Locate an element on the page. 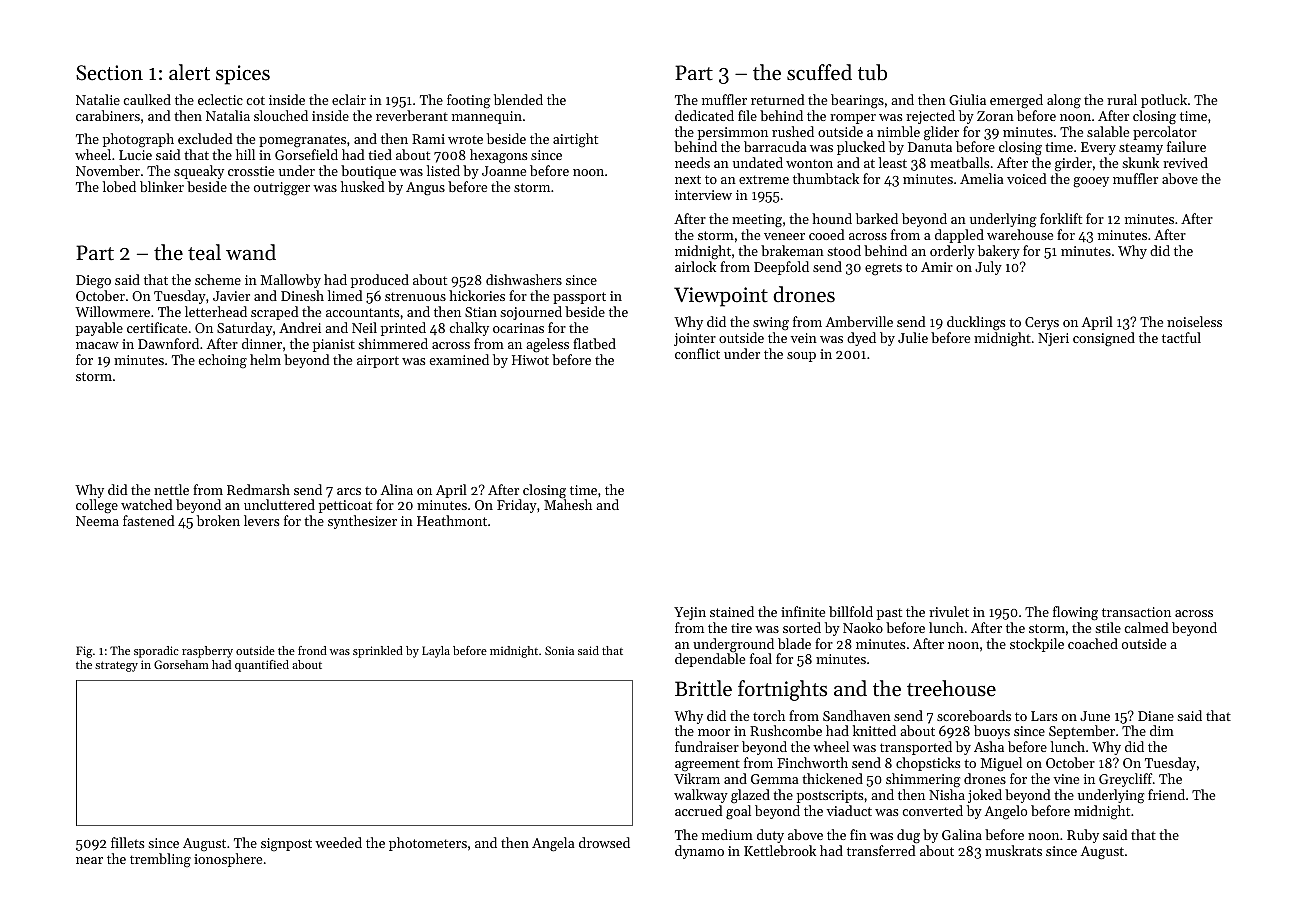 The height and width of the image is (924, 1308). potluck is located at coordinates (1164, 101).
